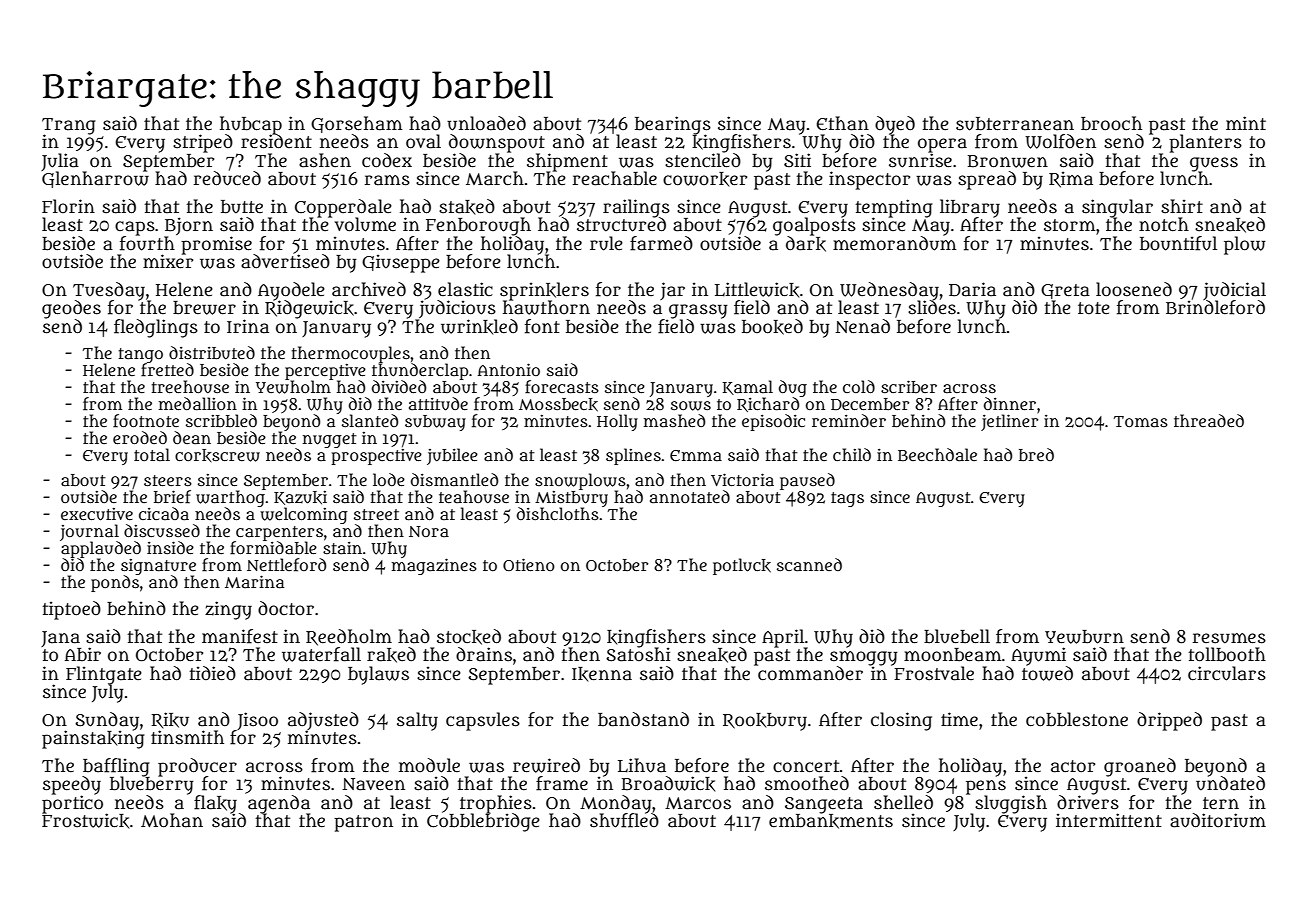 This image has width=1308, height=924. What do you see at coordinates (141, 355) in the image?
I see `tango` at bounding box center [141, 355].
